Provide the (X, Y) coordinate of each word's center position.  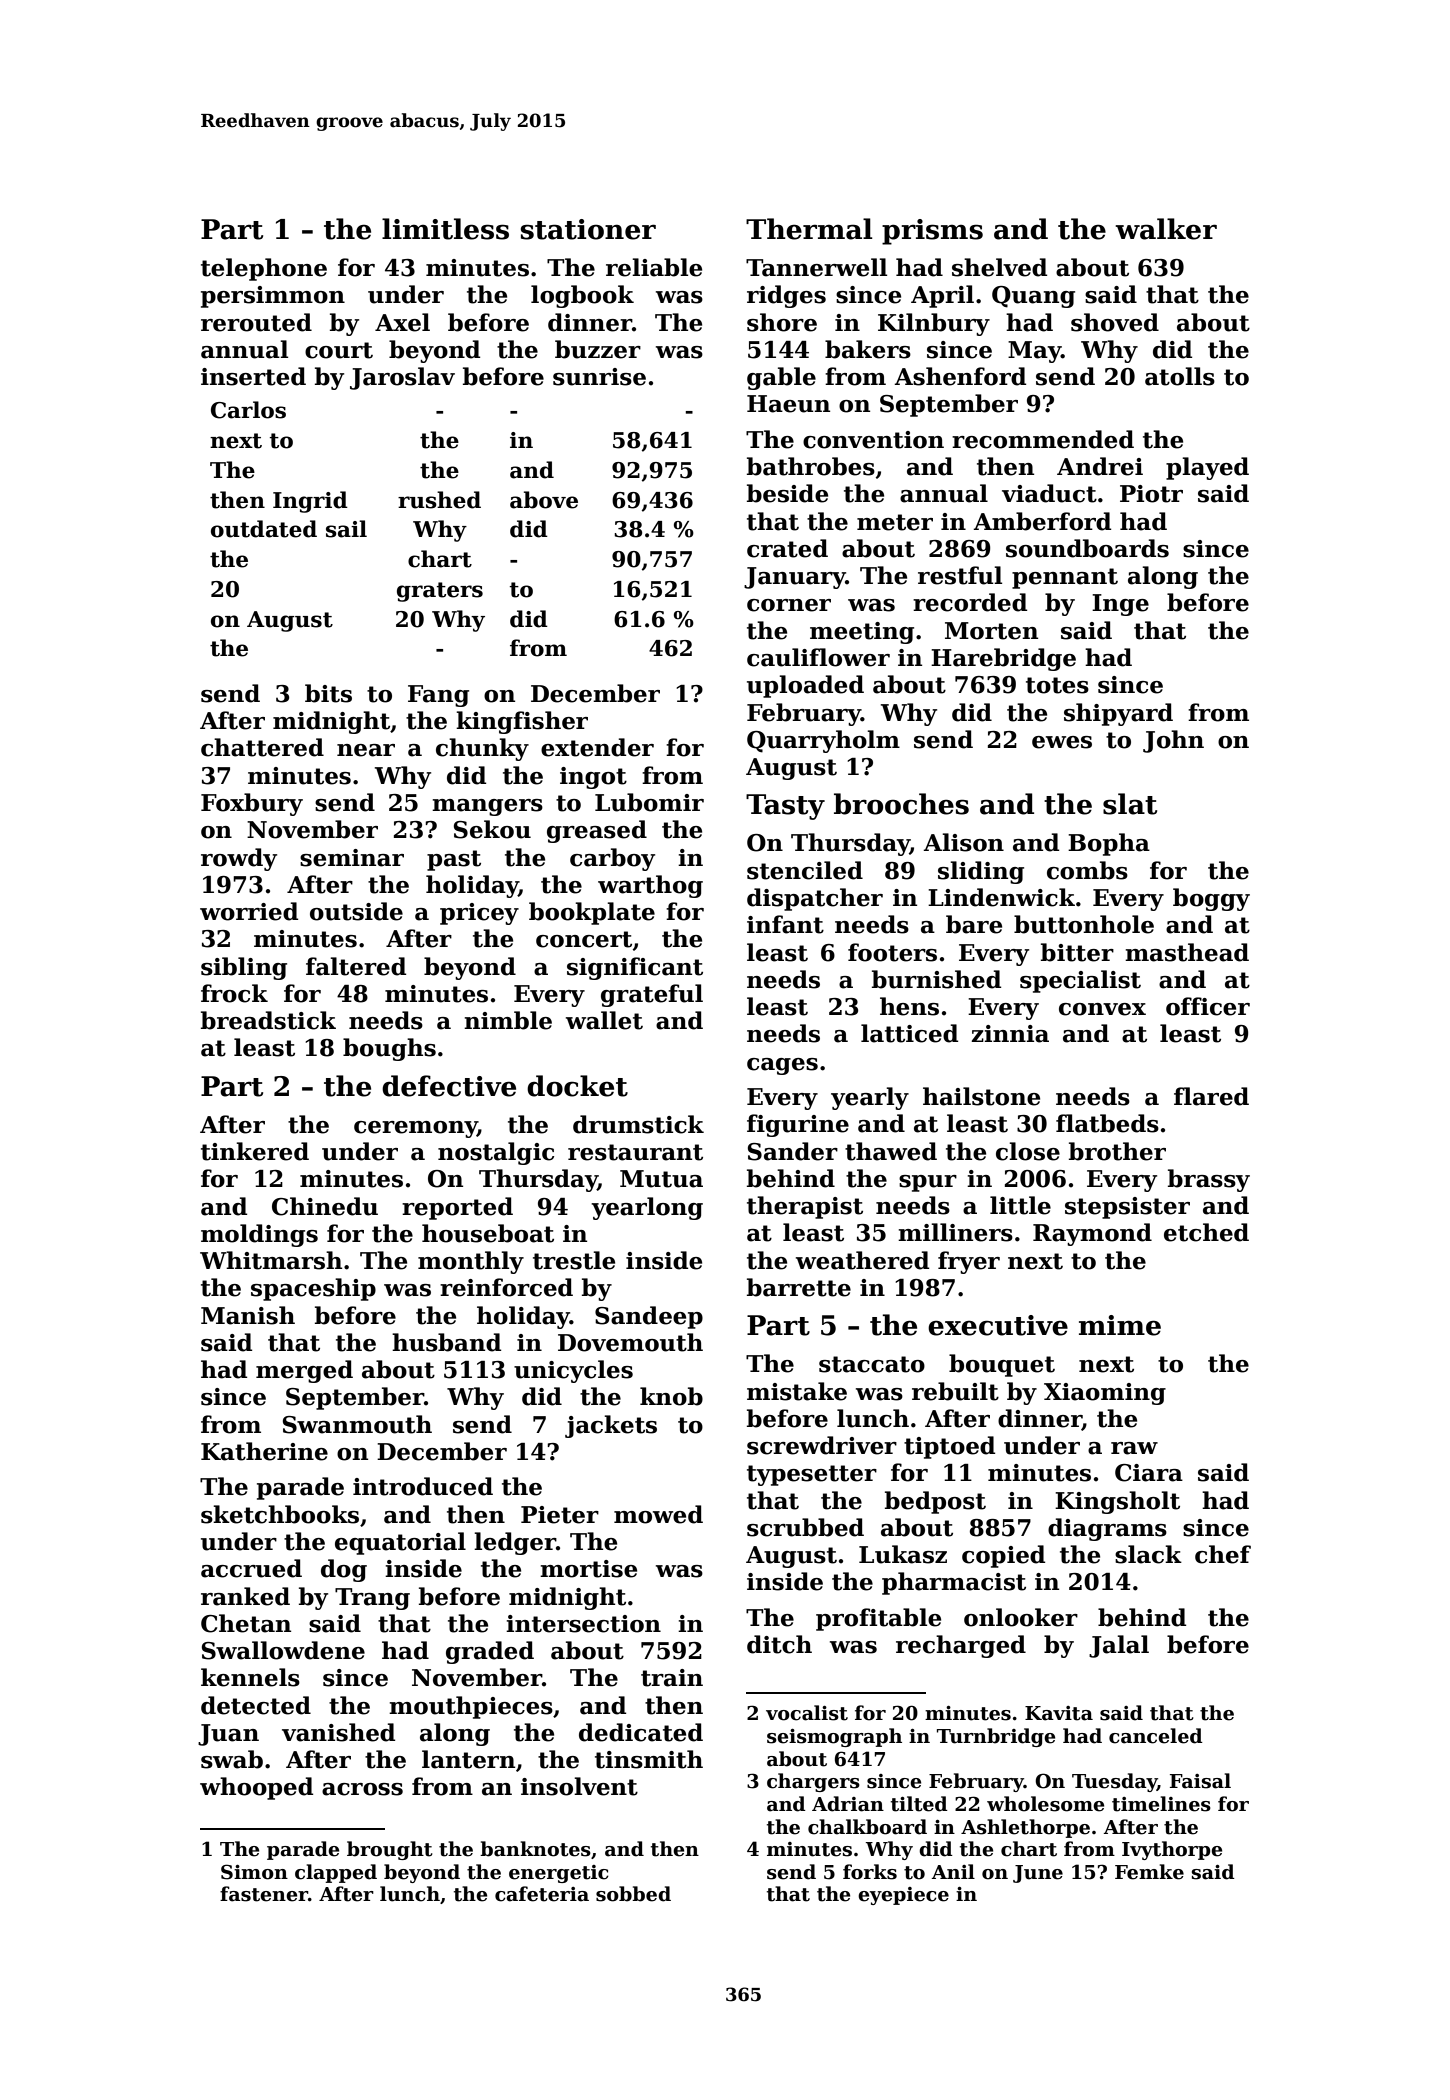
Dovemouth (630, 1342)
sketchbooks (280, 1514)
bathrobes (811, 466)
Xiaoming (1105, 1394)
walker (1166, 229)
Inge (1120, 605)
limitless (445, 229)
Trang (372, 1599)
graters (440, 592)
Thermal (809, 229)
